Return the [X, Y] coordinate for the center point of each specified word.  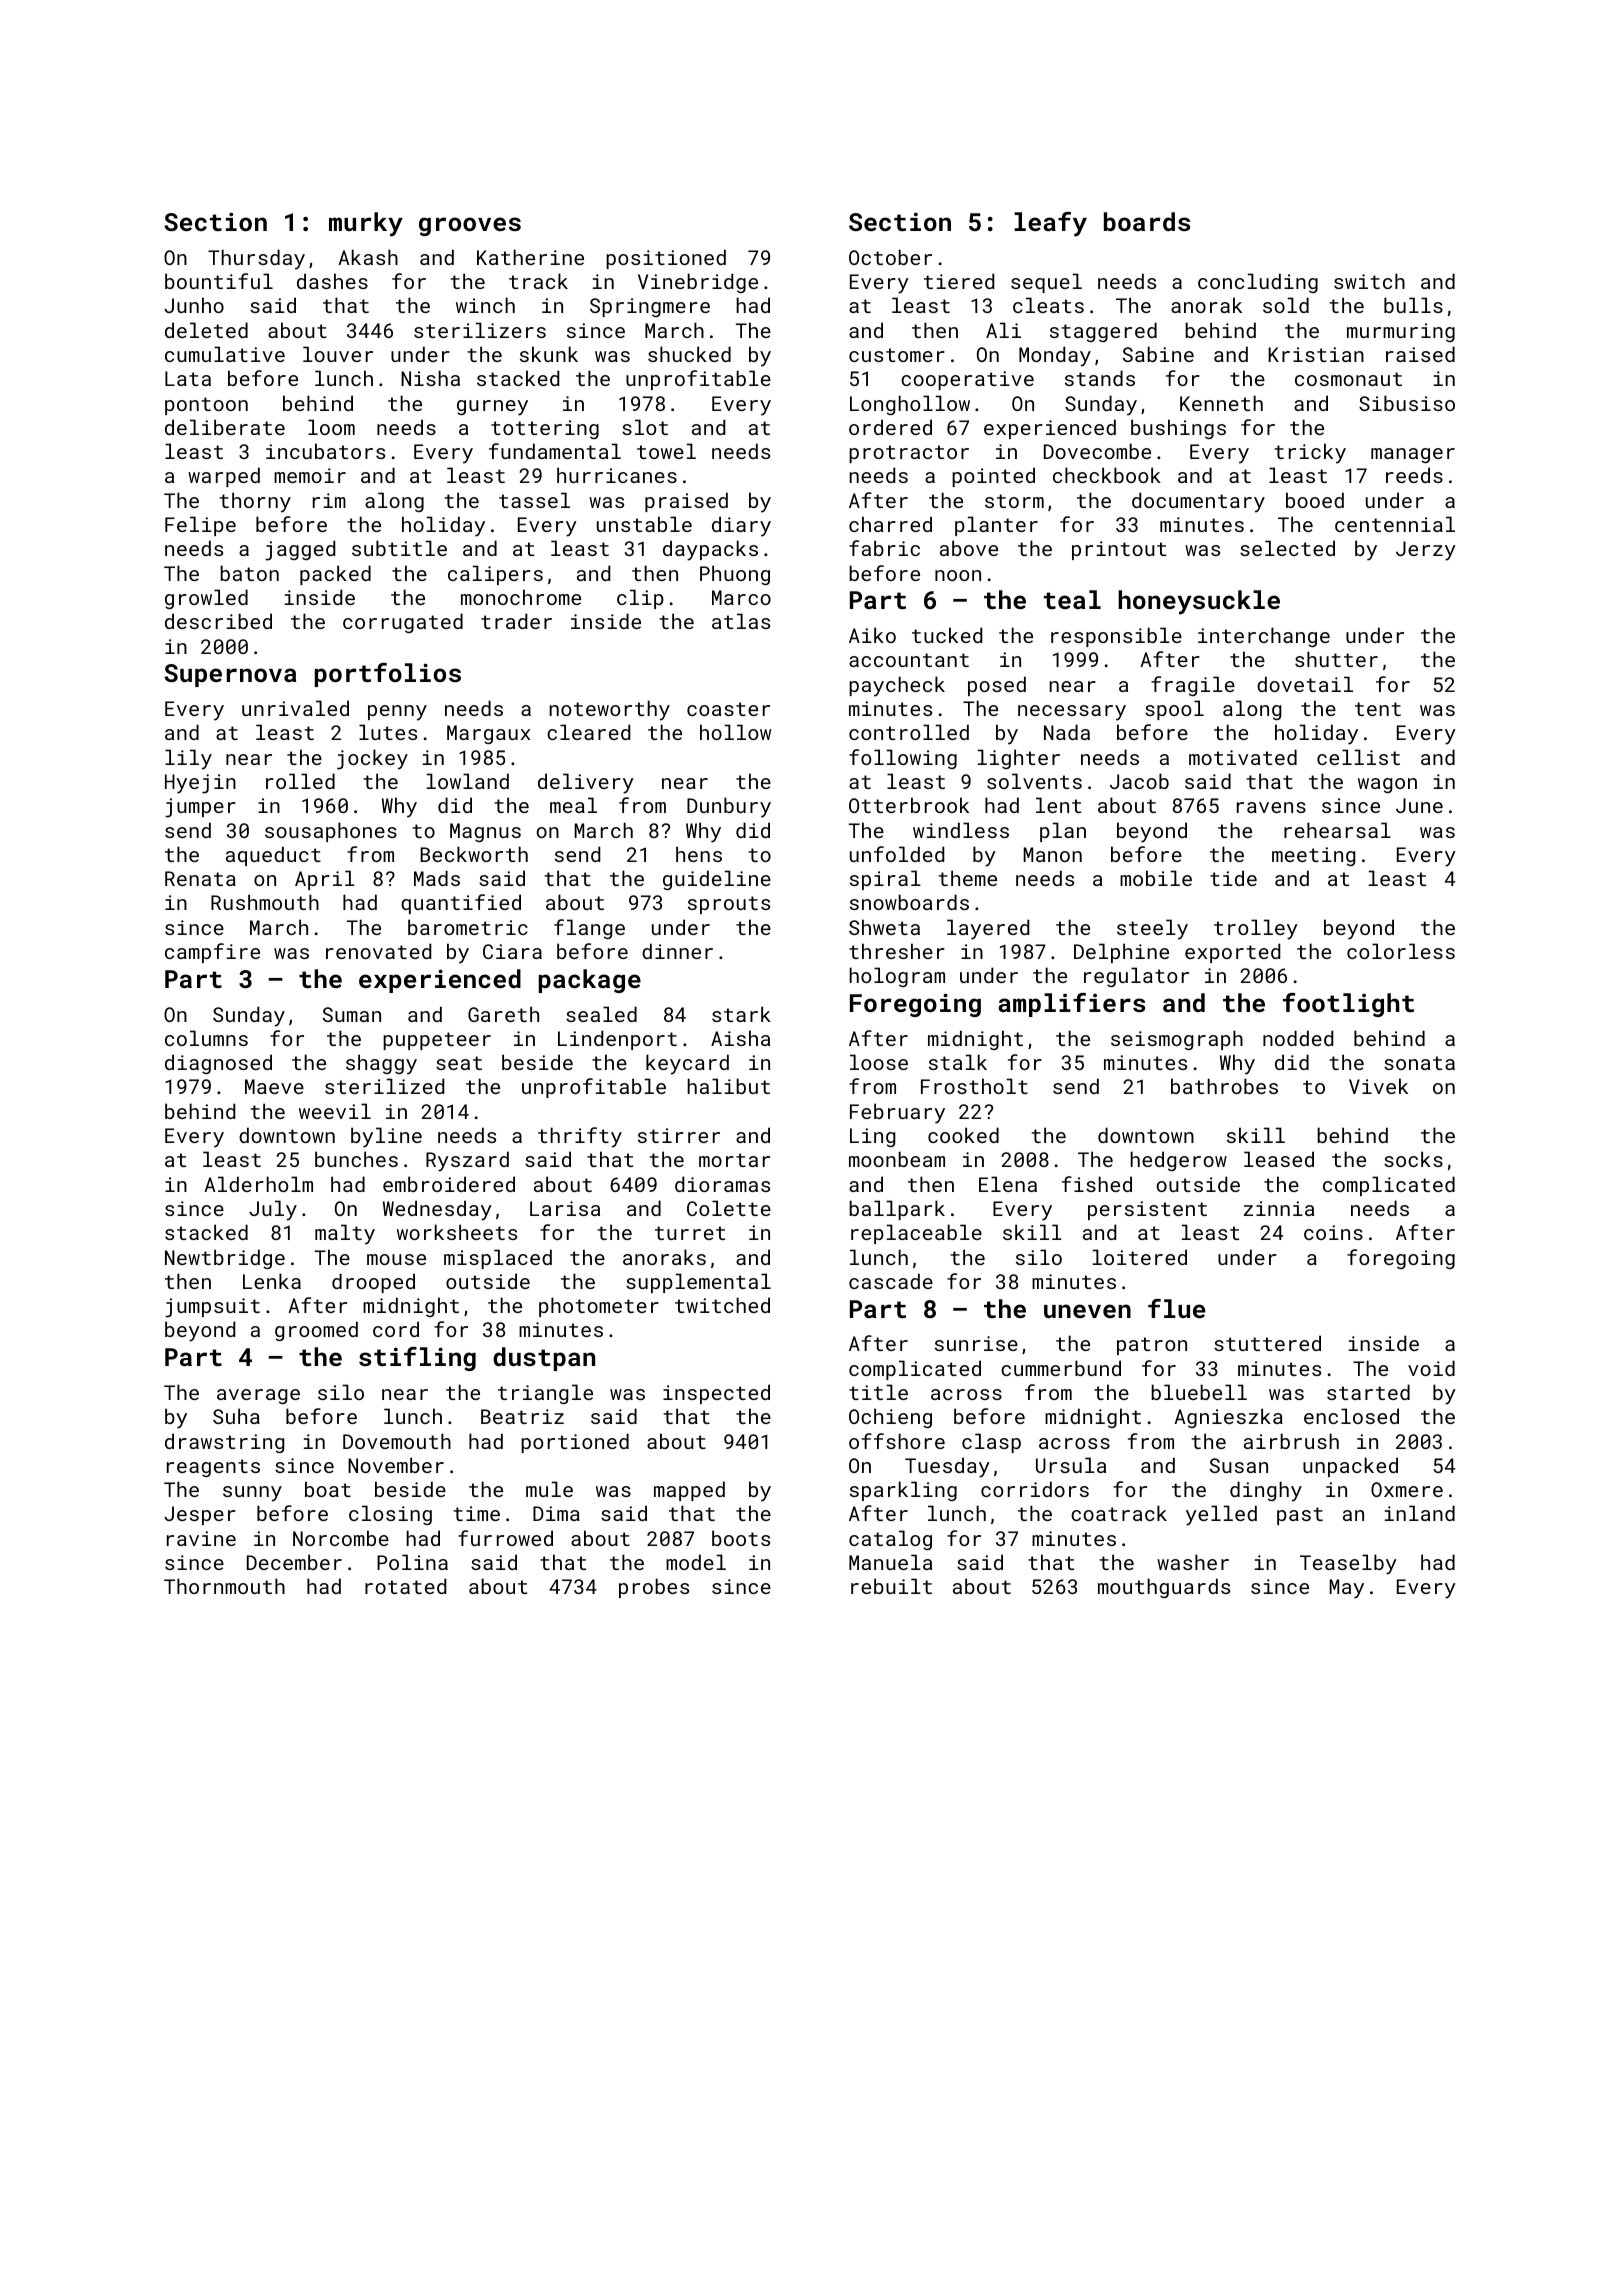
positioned [666, 259]
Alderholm [258, 1184]
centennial [1395, 524]
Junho [194, 305]
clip [640, 599]
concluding [1258, 283]
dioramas [722, 1184]
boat [328, 1489]
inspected [716, 1394]
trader [516, 621]
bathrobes [1224, 1086]
